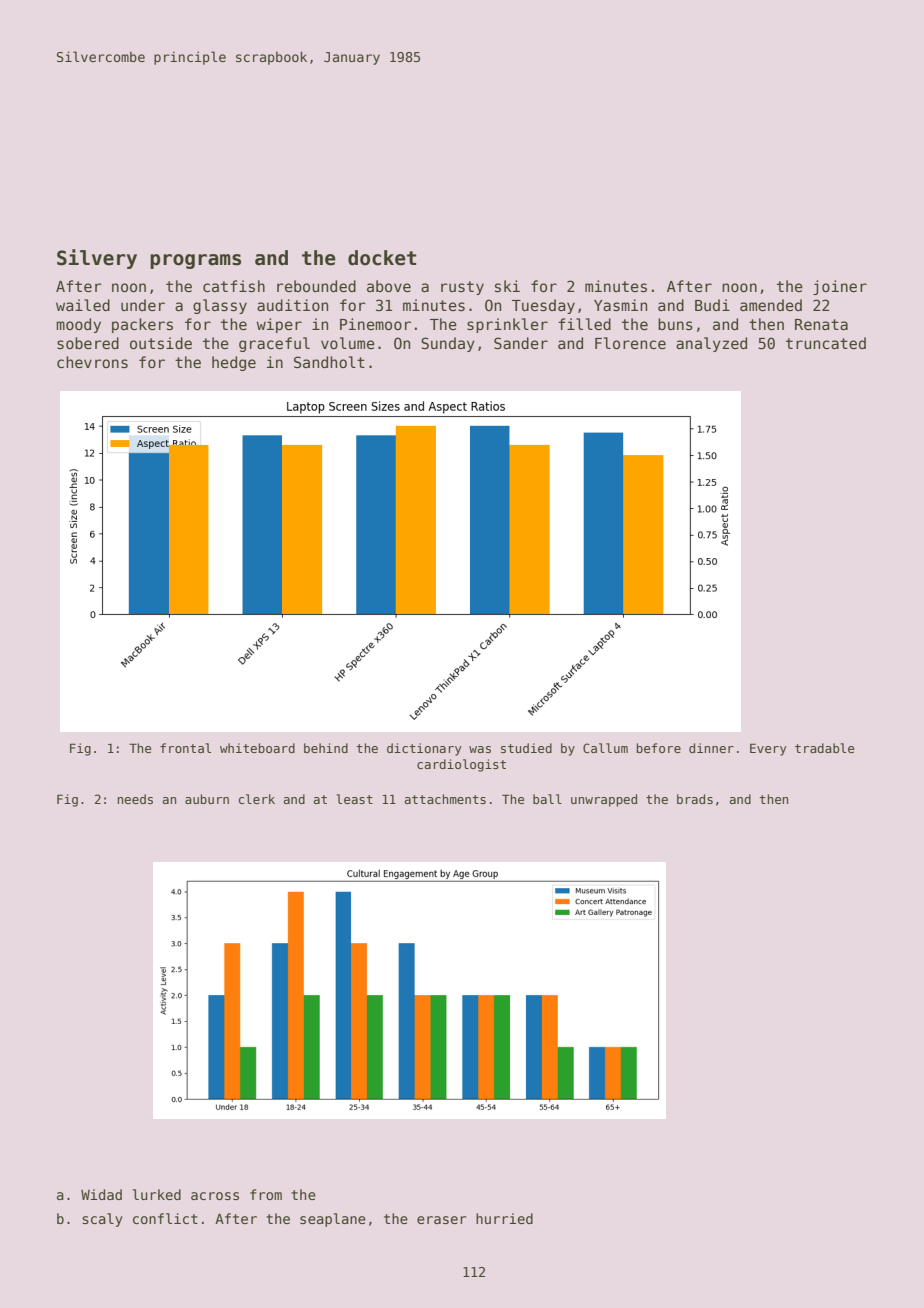 The width and height of the screenshot is (924, 1308). What do you see at coordinates (711, 344) in the screenshot?
I see `analyzed` at bounding box center [711, 344].
